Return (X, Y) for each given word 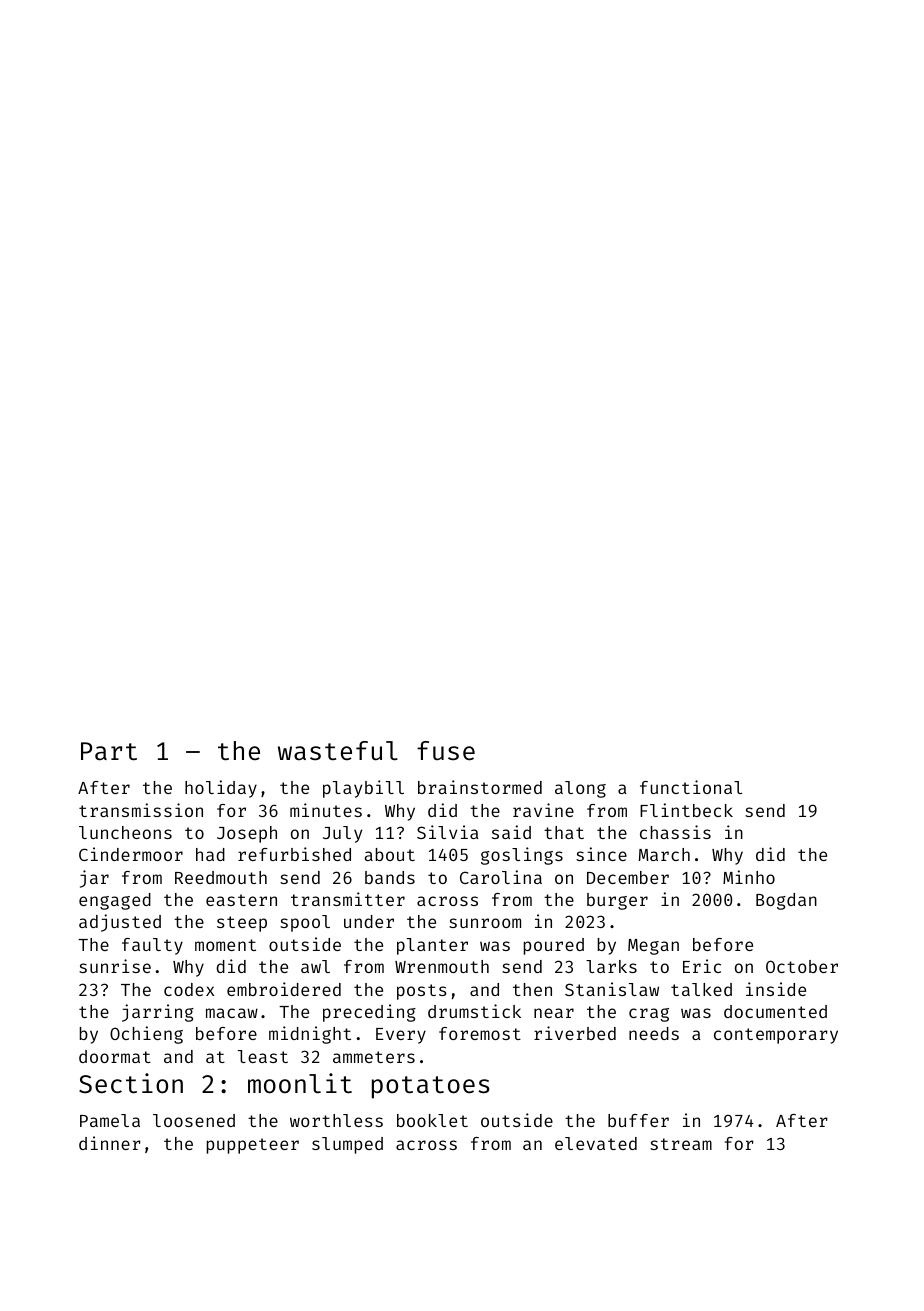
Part (109, 751)
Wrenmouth (442, 966)
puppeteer (253, 1146)
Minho (749, 877)
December (628, 877)
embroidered (284, 989)
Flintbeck (686, 810)
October (802, 966)
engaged (115, 901)
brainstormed (480, 787)
